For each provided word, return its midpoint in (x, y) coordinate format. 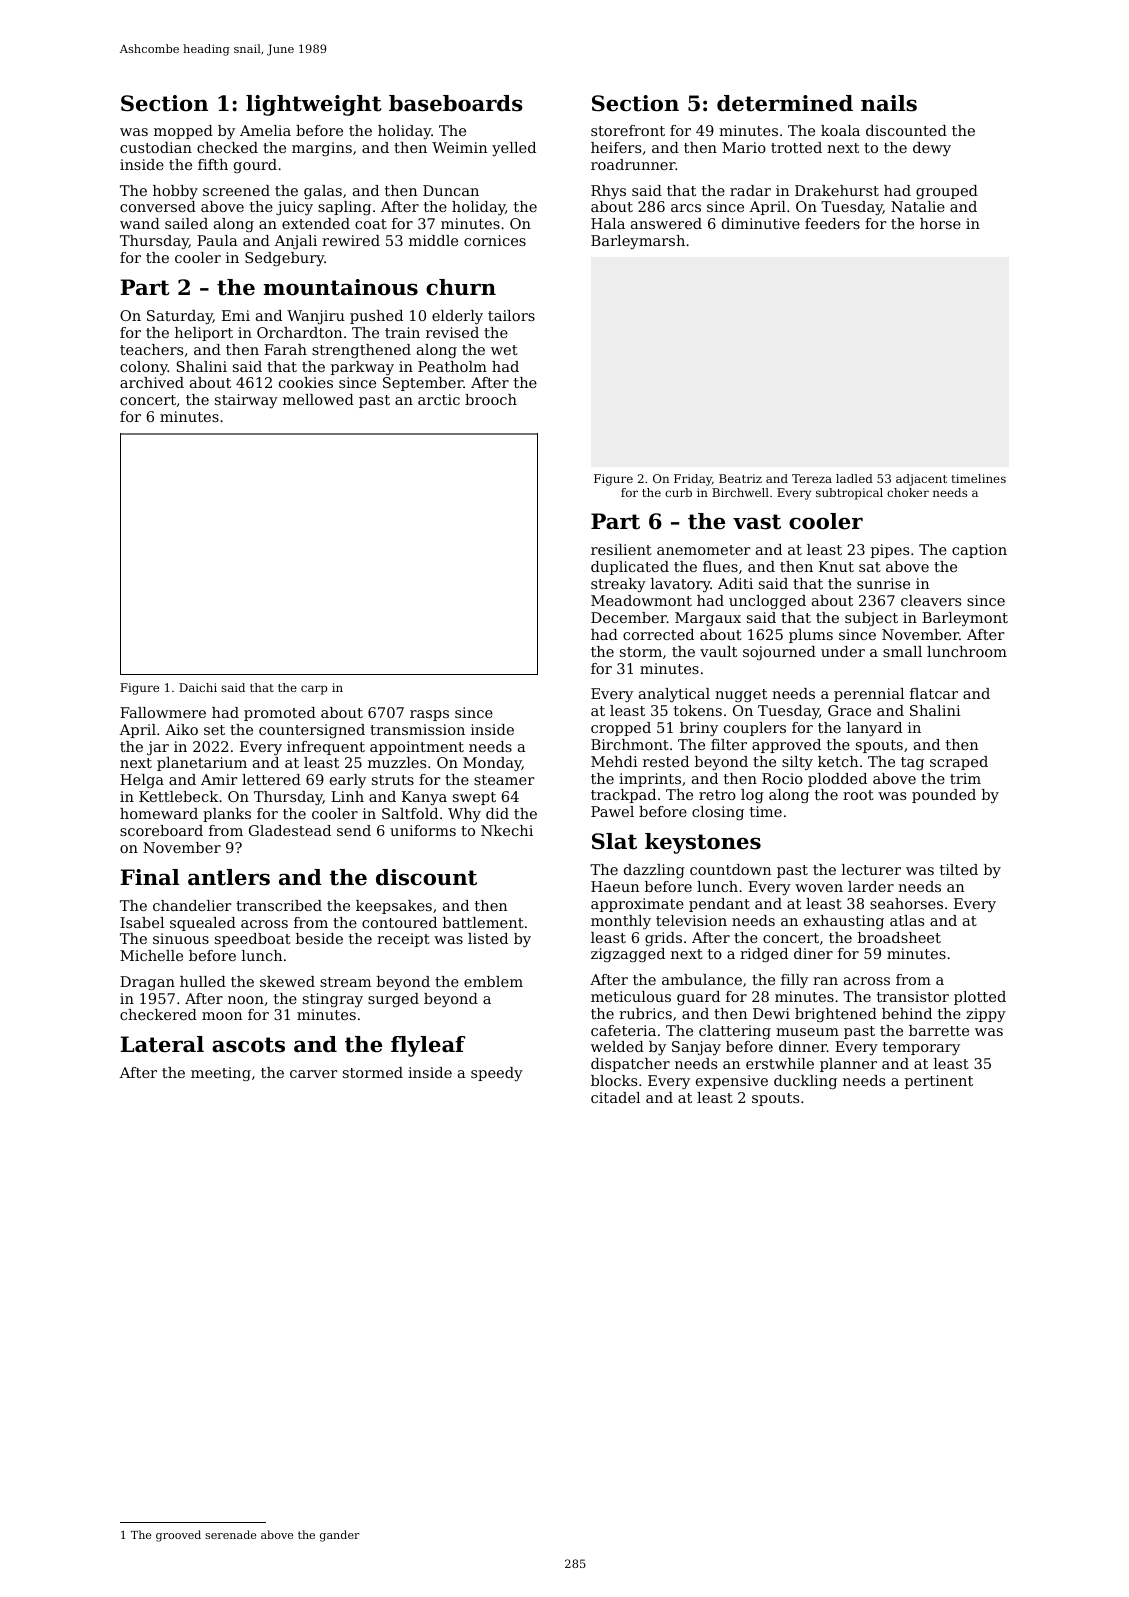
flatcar (934, 693)
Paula (217, 240)
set (214, 730)
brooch (491, 399)
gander (340, 1536)
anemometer (704, 550)
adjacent (921, 480)
